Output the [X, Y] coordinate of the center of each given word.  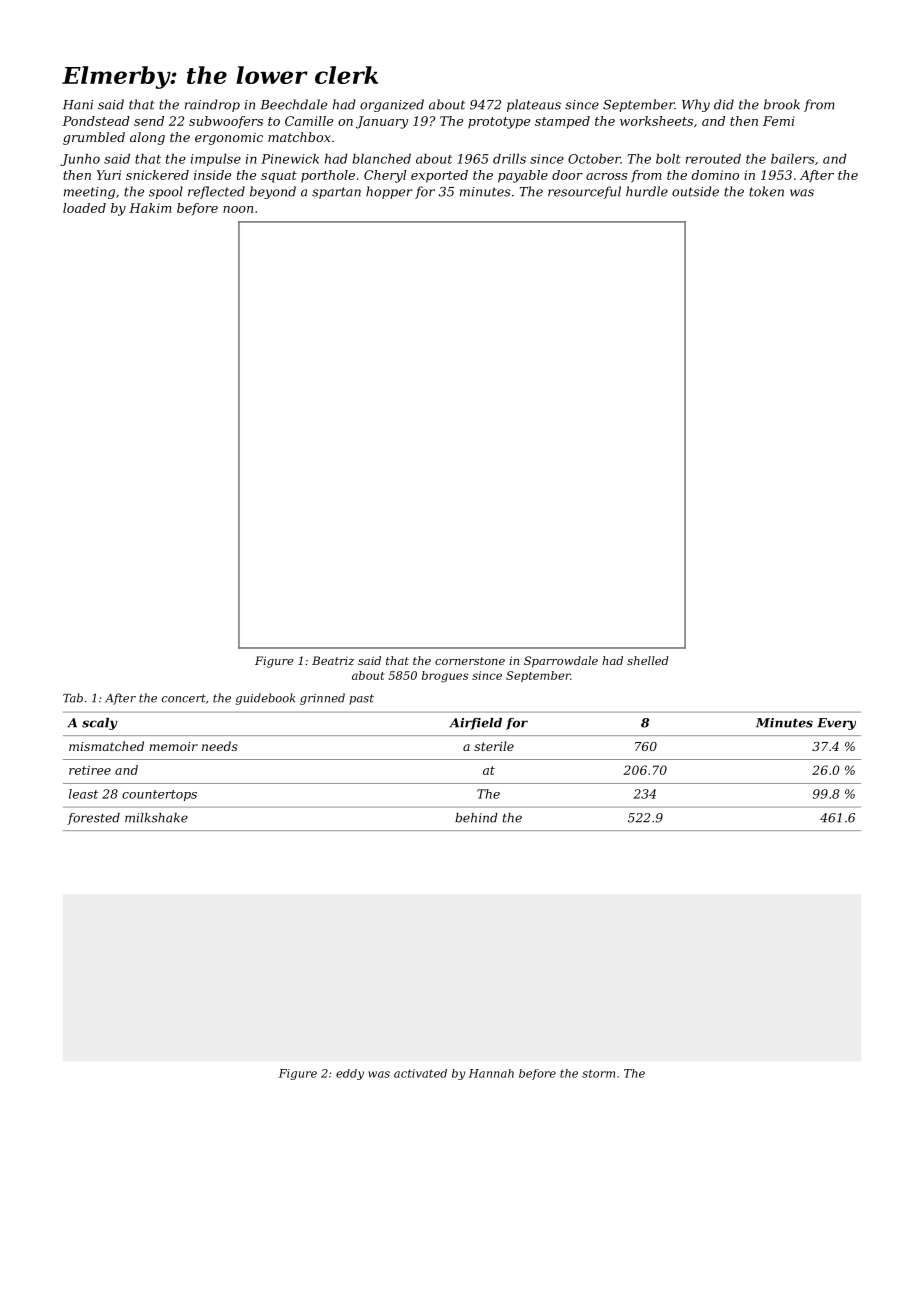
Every [836, 724]
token [766, 191]
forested [93, 819]
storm [598, 1073]
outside [695, 191]
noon [238, 209]
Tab [73, 698]
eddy [350, 1074]
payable [523, 176]
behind [476, 818]
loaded [84, 208]
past [361, 699]
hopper [389, 192]
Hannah [491, 1073]
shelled [648, 660]
